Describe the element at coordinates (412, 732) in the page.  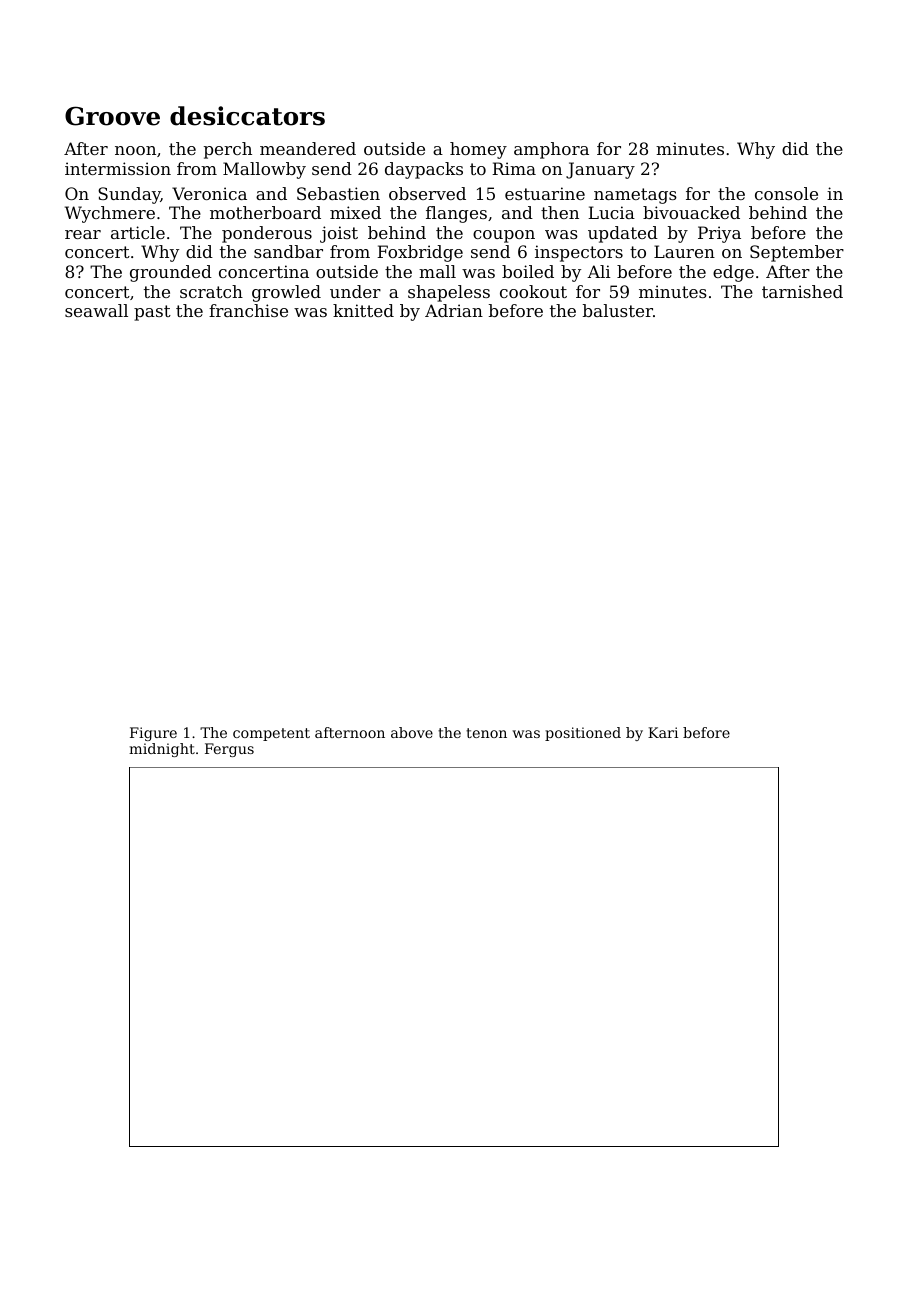
I see `above` at that location.
